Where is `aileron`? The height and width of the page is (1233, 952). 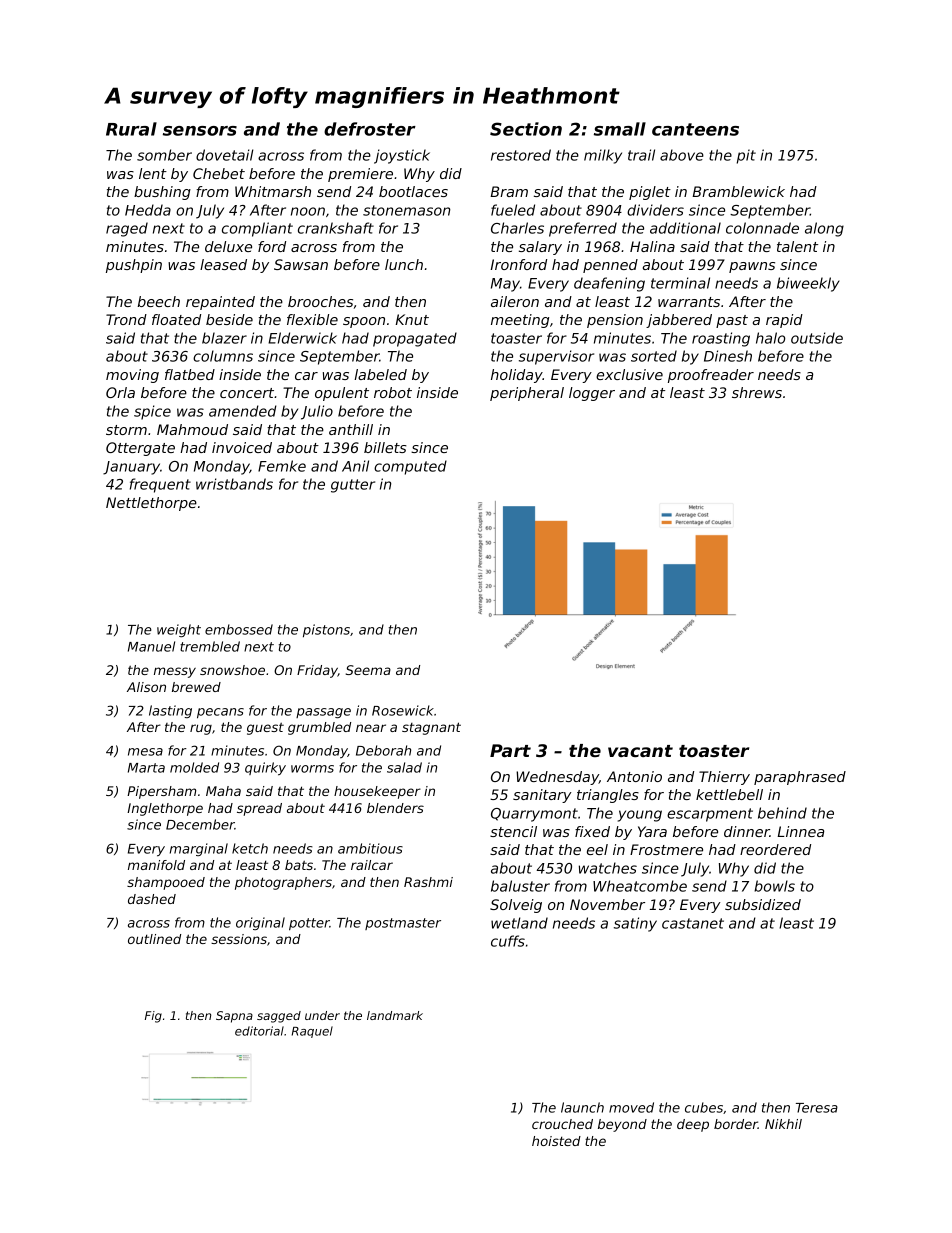 aileron is located at coordinates (515, 301).
